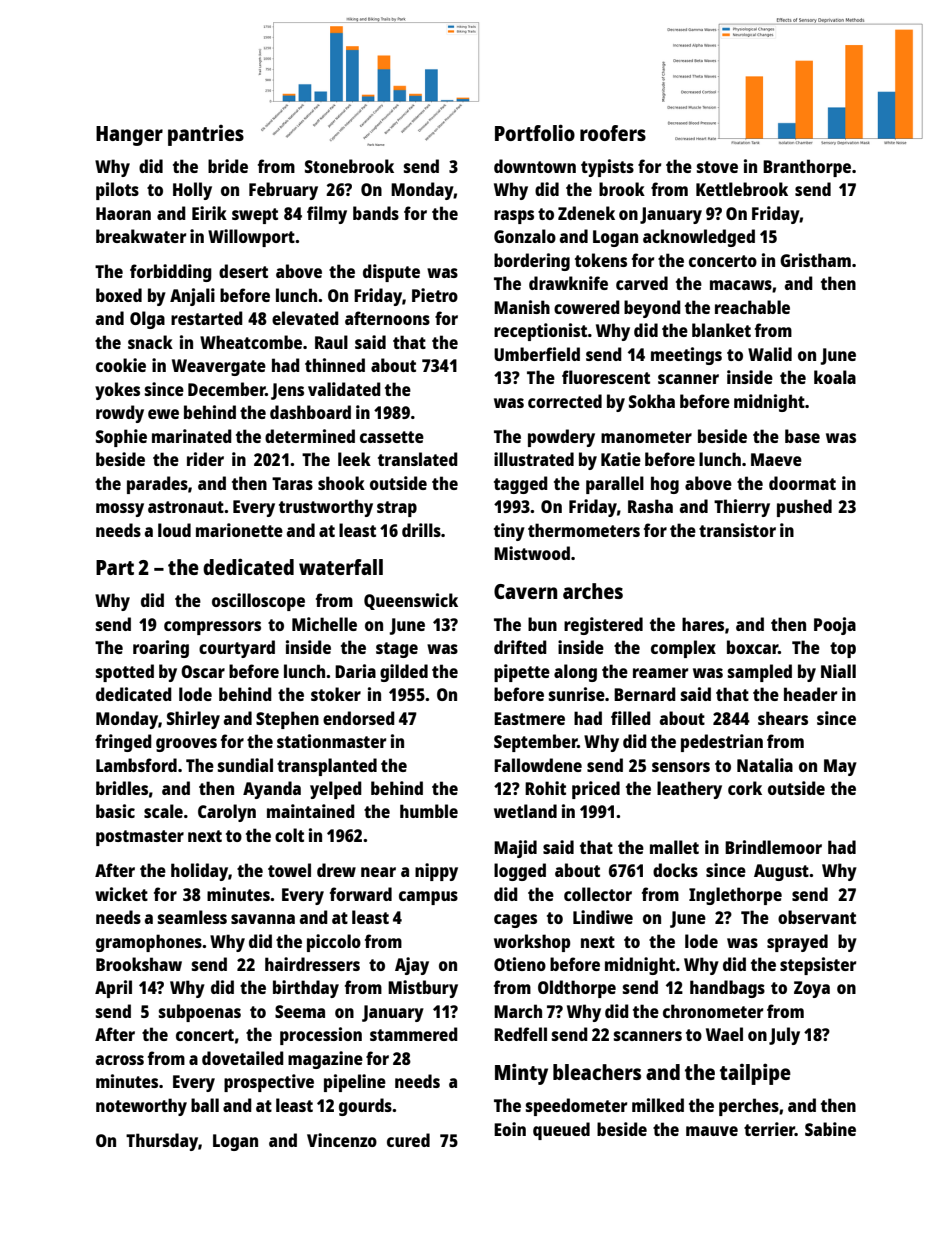 The width and height of the page is (952, 1233). Describe the element at coordinates (712, 1131) in the page. I see `mauve` at that location.
